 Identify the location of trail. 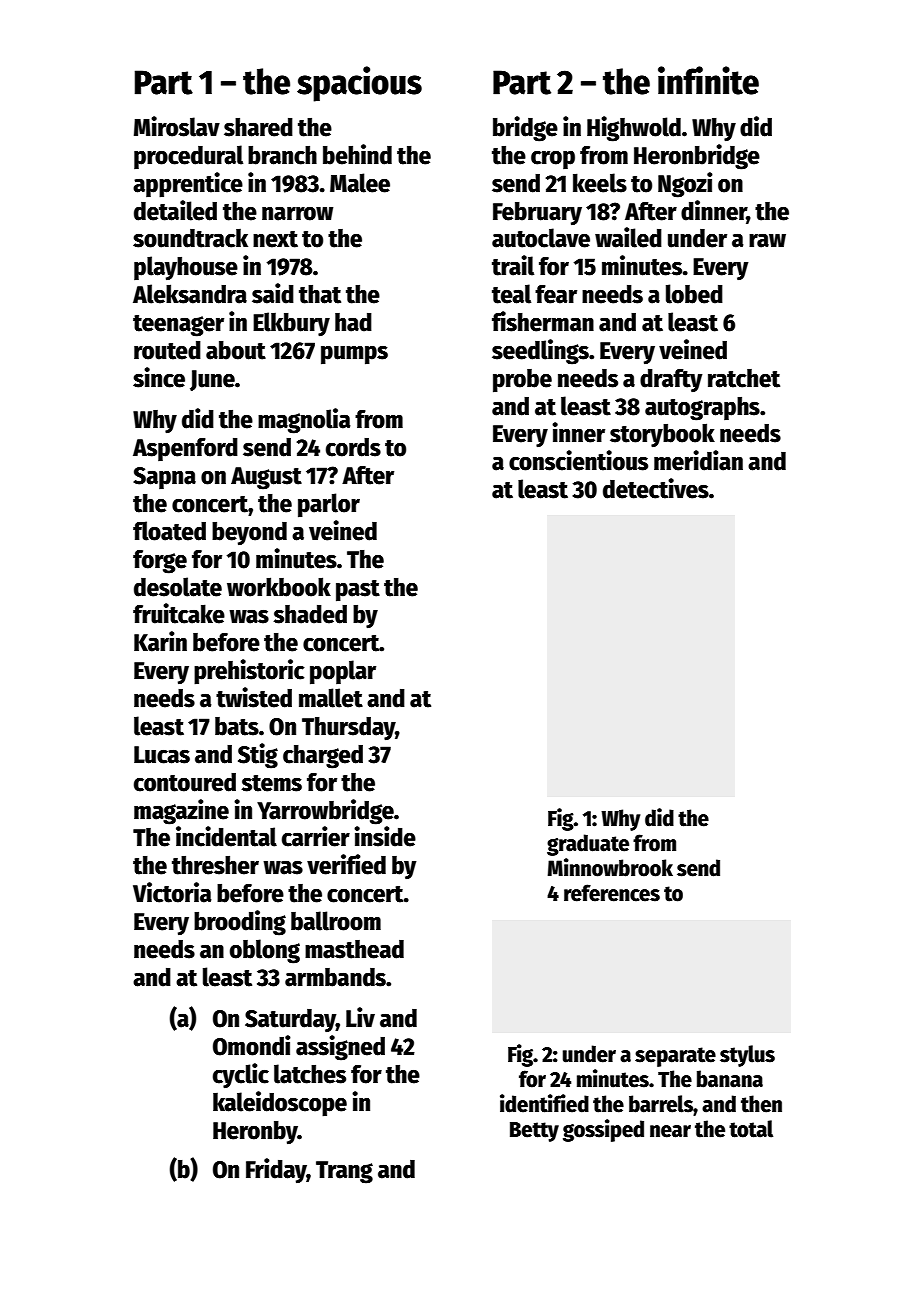
(513, 265).
